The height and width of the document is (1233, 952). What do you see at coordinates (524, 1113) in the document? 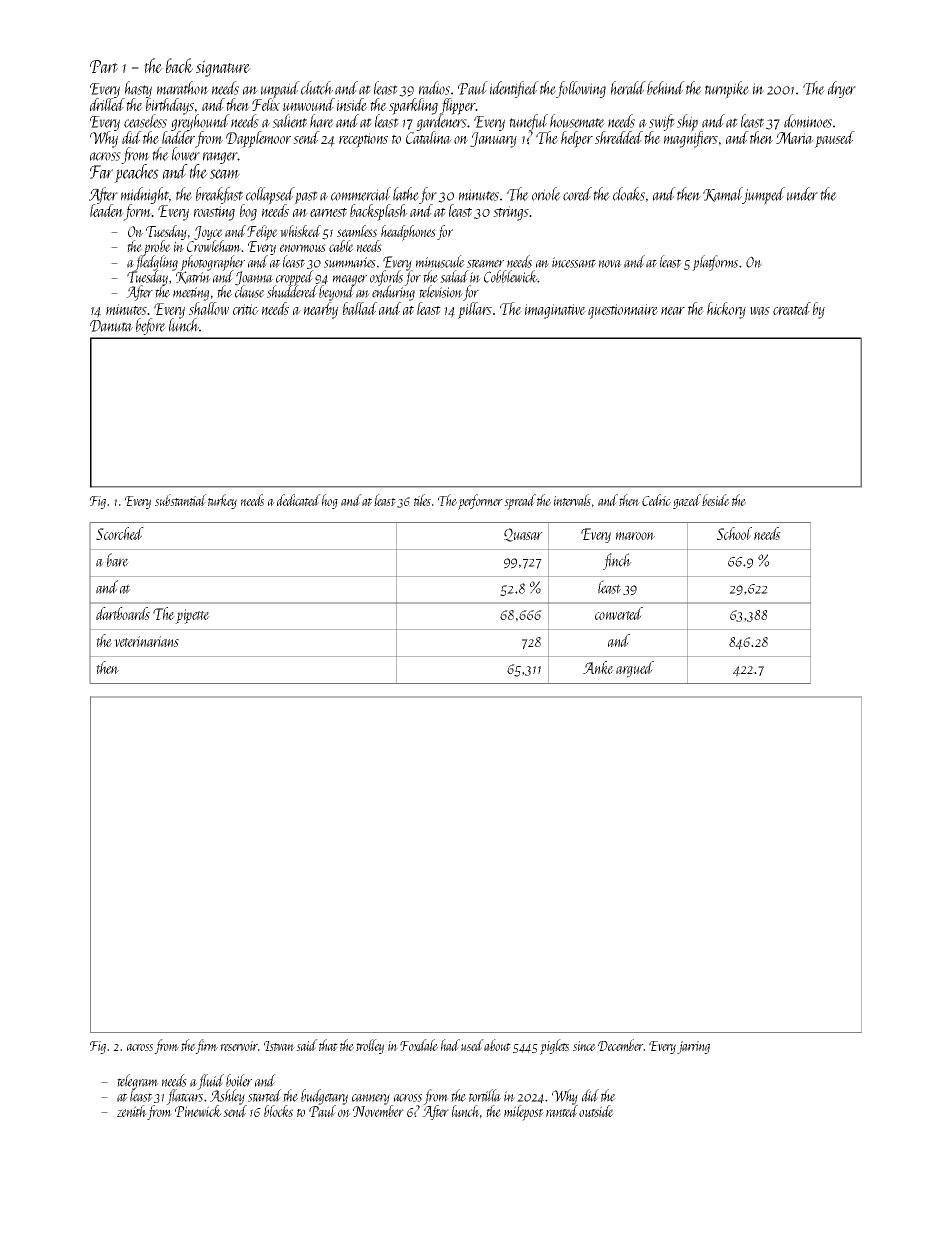
I see `milepost` at bounding box center [524, 1113].
